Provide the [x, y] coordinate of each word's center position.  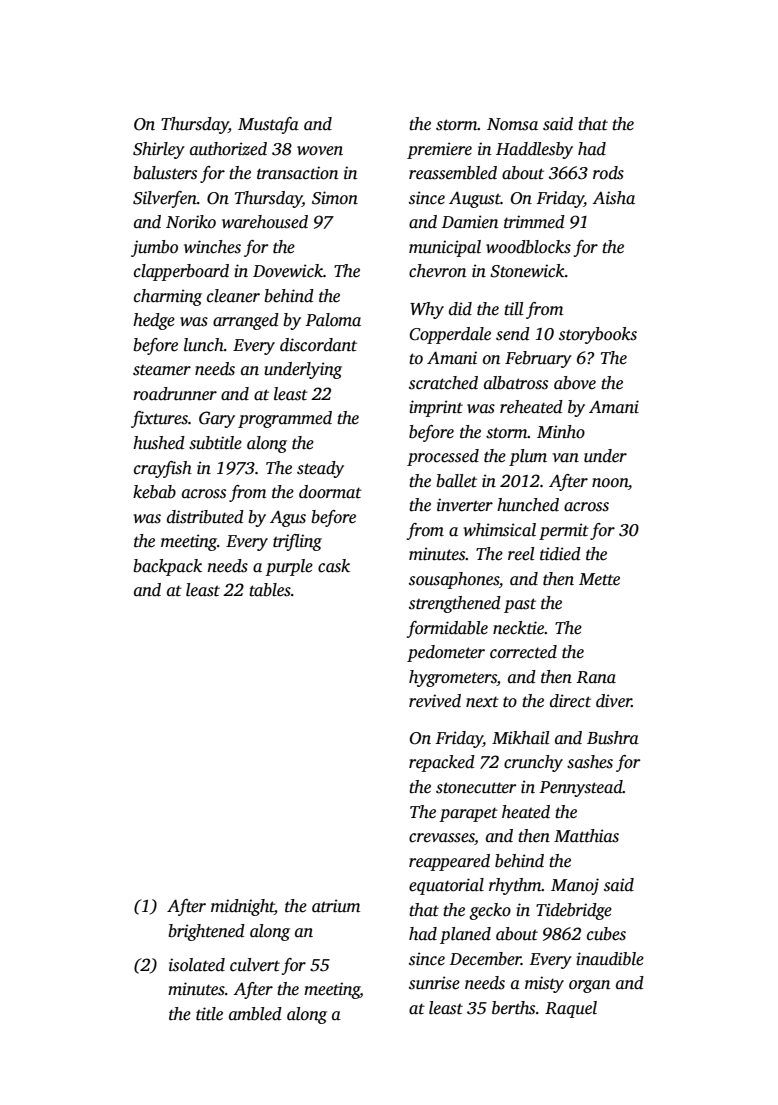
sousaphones [454, 580]
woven [320, 151]
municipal [445, 248]
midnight [242, 907]
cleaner [233, 296]
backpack [167, 567]
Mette [599, 579]
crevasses [442, 839]
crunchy [533, 763]
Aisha [613, 198]
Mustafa [268, 125]
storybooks [598, 335]
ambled [255, 1014]
